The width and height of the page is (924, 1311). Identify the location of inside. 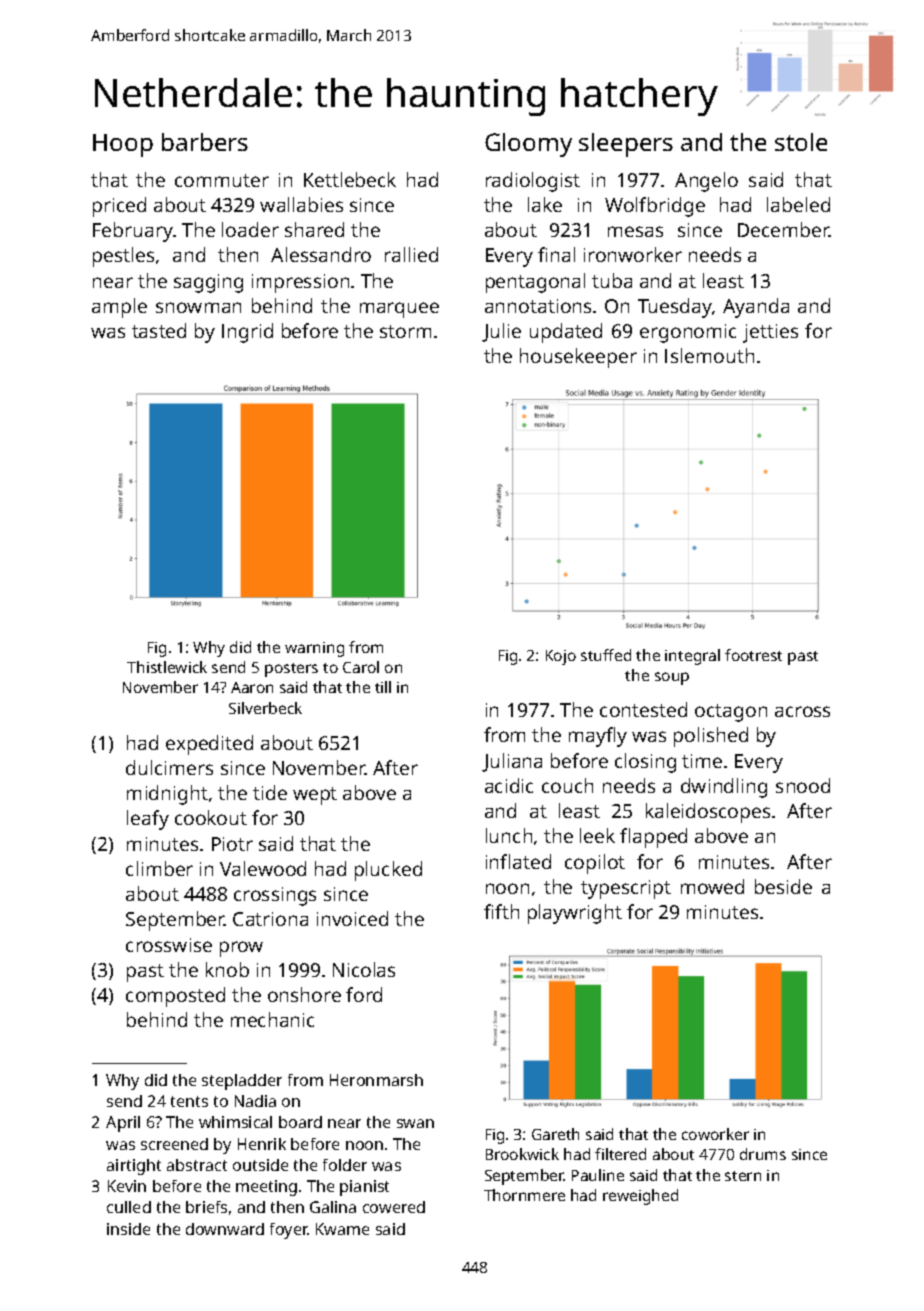
(128, 1229).
